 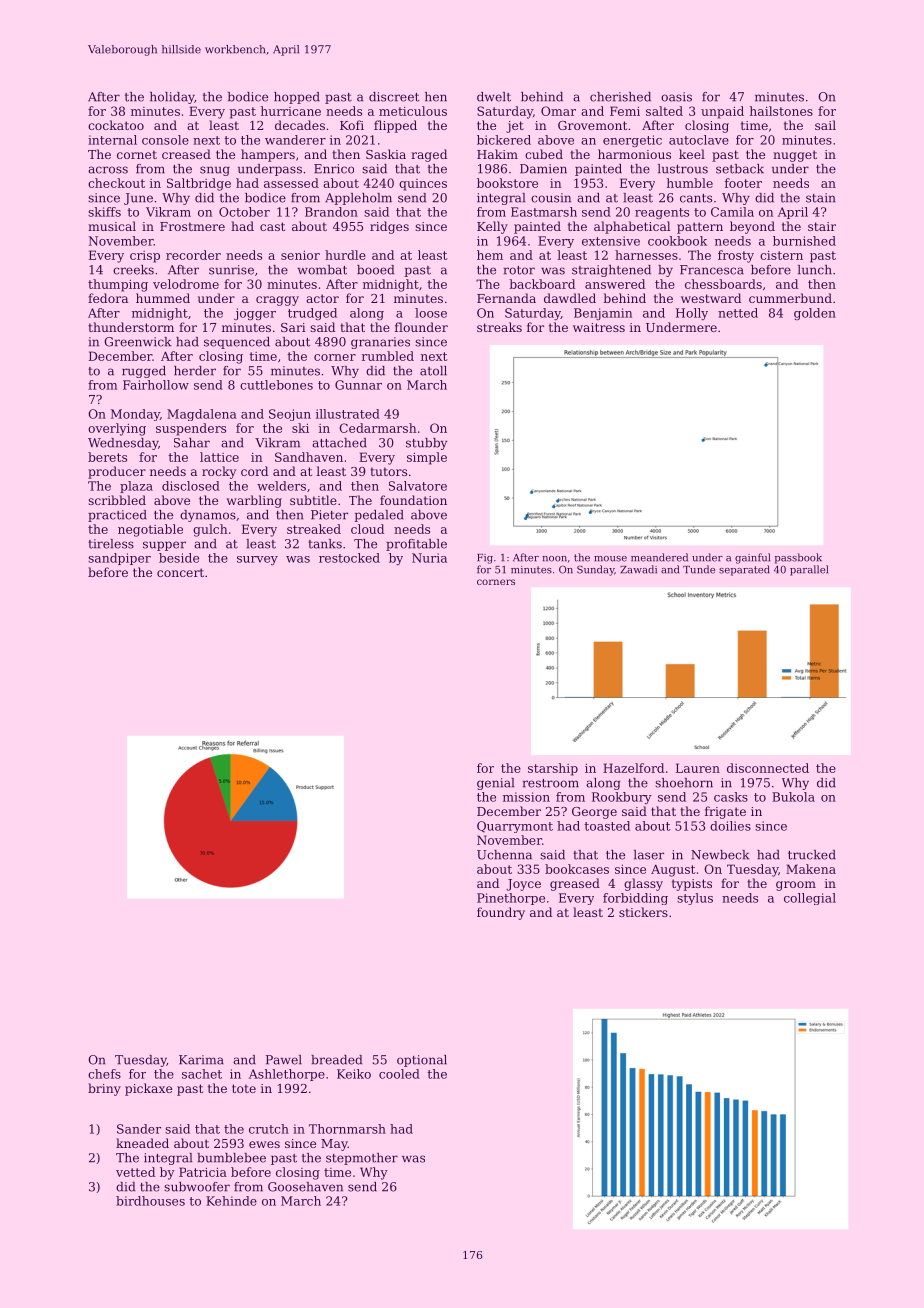 What do you see at coordinates (254, 501) in the image?
I see `warbling` at bounding box center [254, 501].
